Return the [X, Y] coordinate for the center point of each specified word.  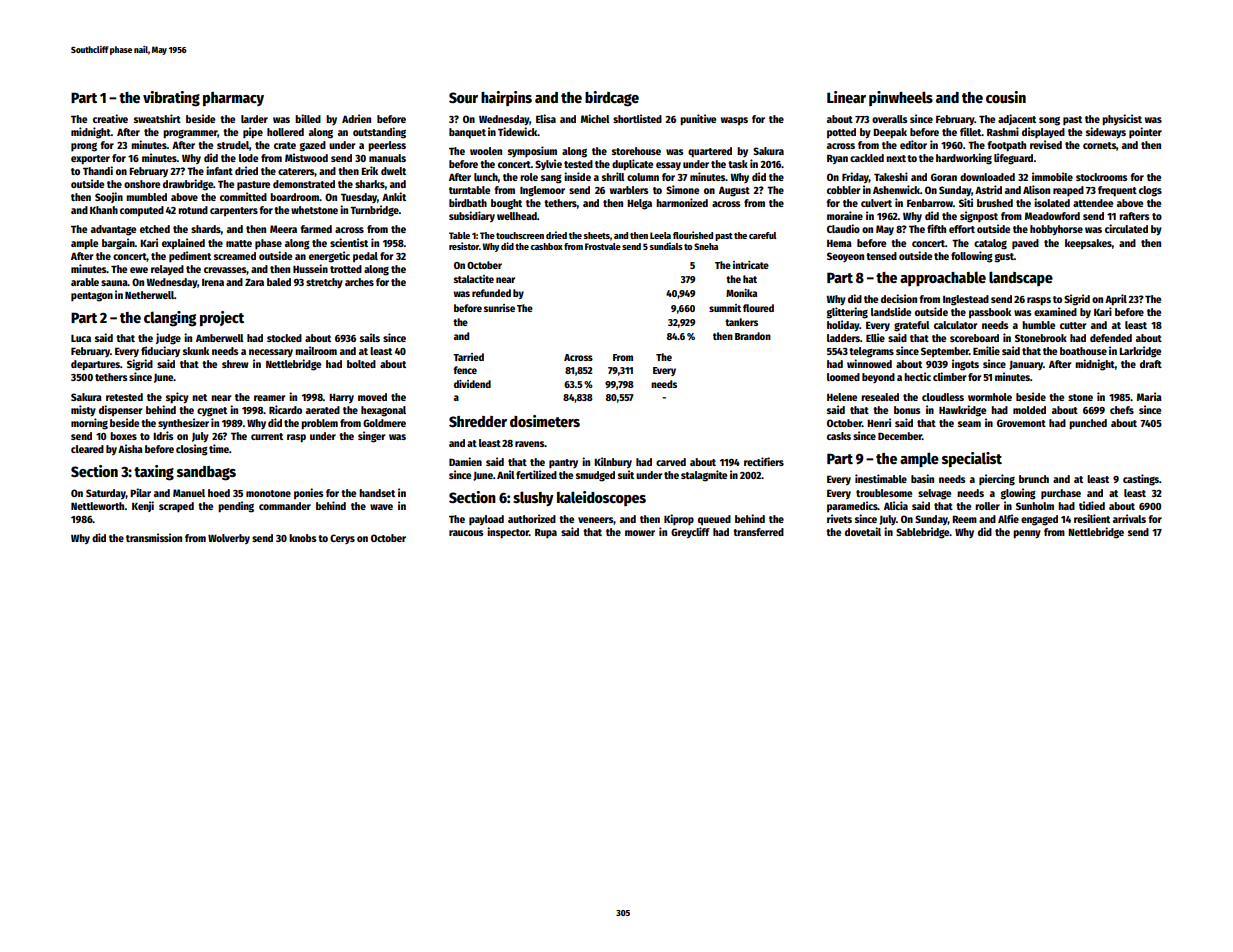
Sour [463, 97]
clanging [170, 319]
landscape [1021, 278]
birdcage [612, 99]
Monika [741, 293]
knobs [302, 538]
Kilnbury [613, 462]
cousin [1006, 97]
